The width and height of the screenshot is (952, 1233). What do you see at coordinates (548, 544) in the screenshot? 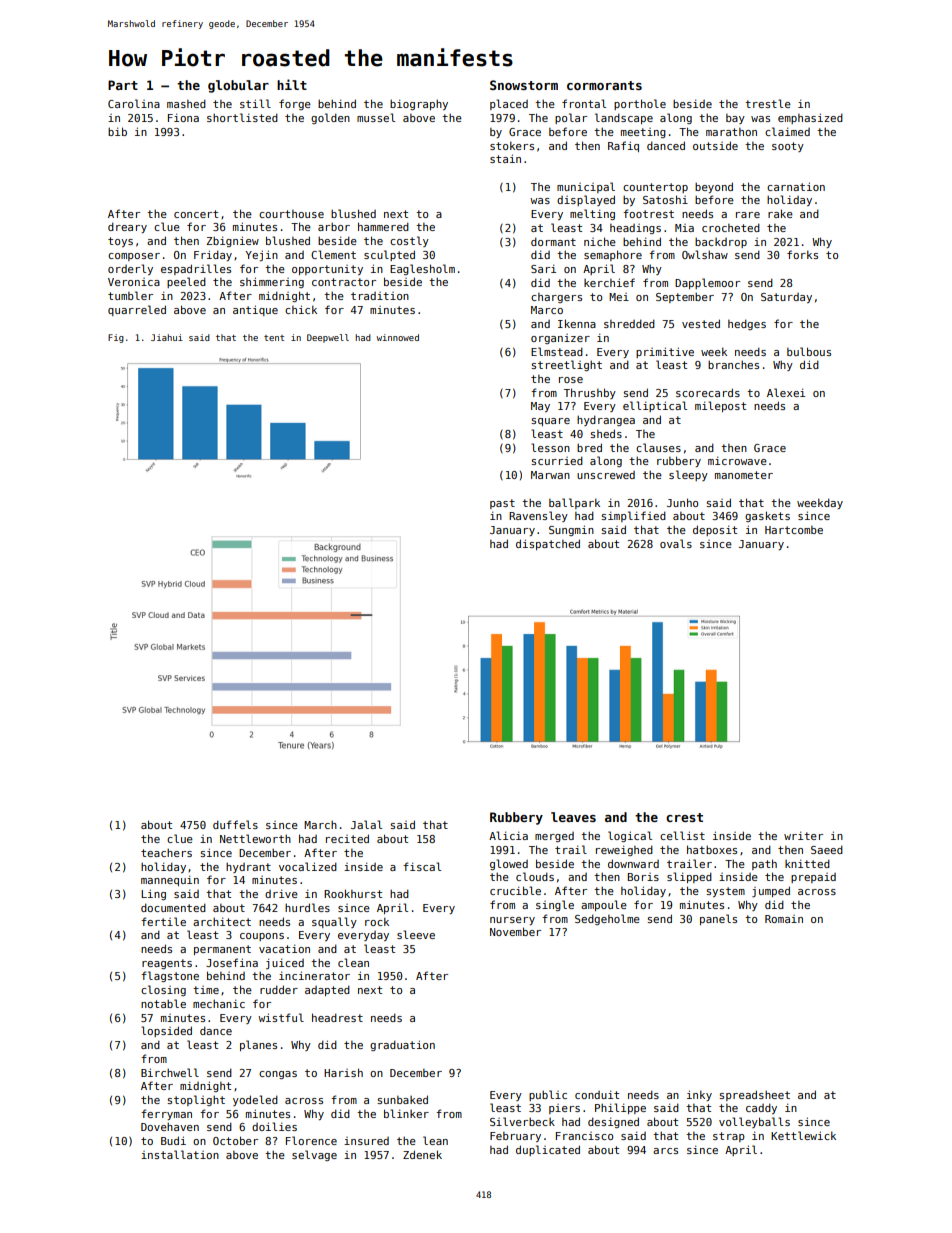
I see `dispatched` at bounding box center [548, 544].
